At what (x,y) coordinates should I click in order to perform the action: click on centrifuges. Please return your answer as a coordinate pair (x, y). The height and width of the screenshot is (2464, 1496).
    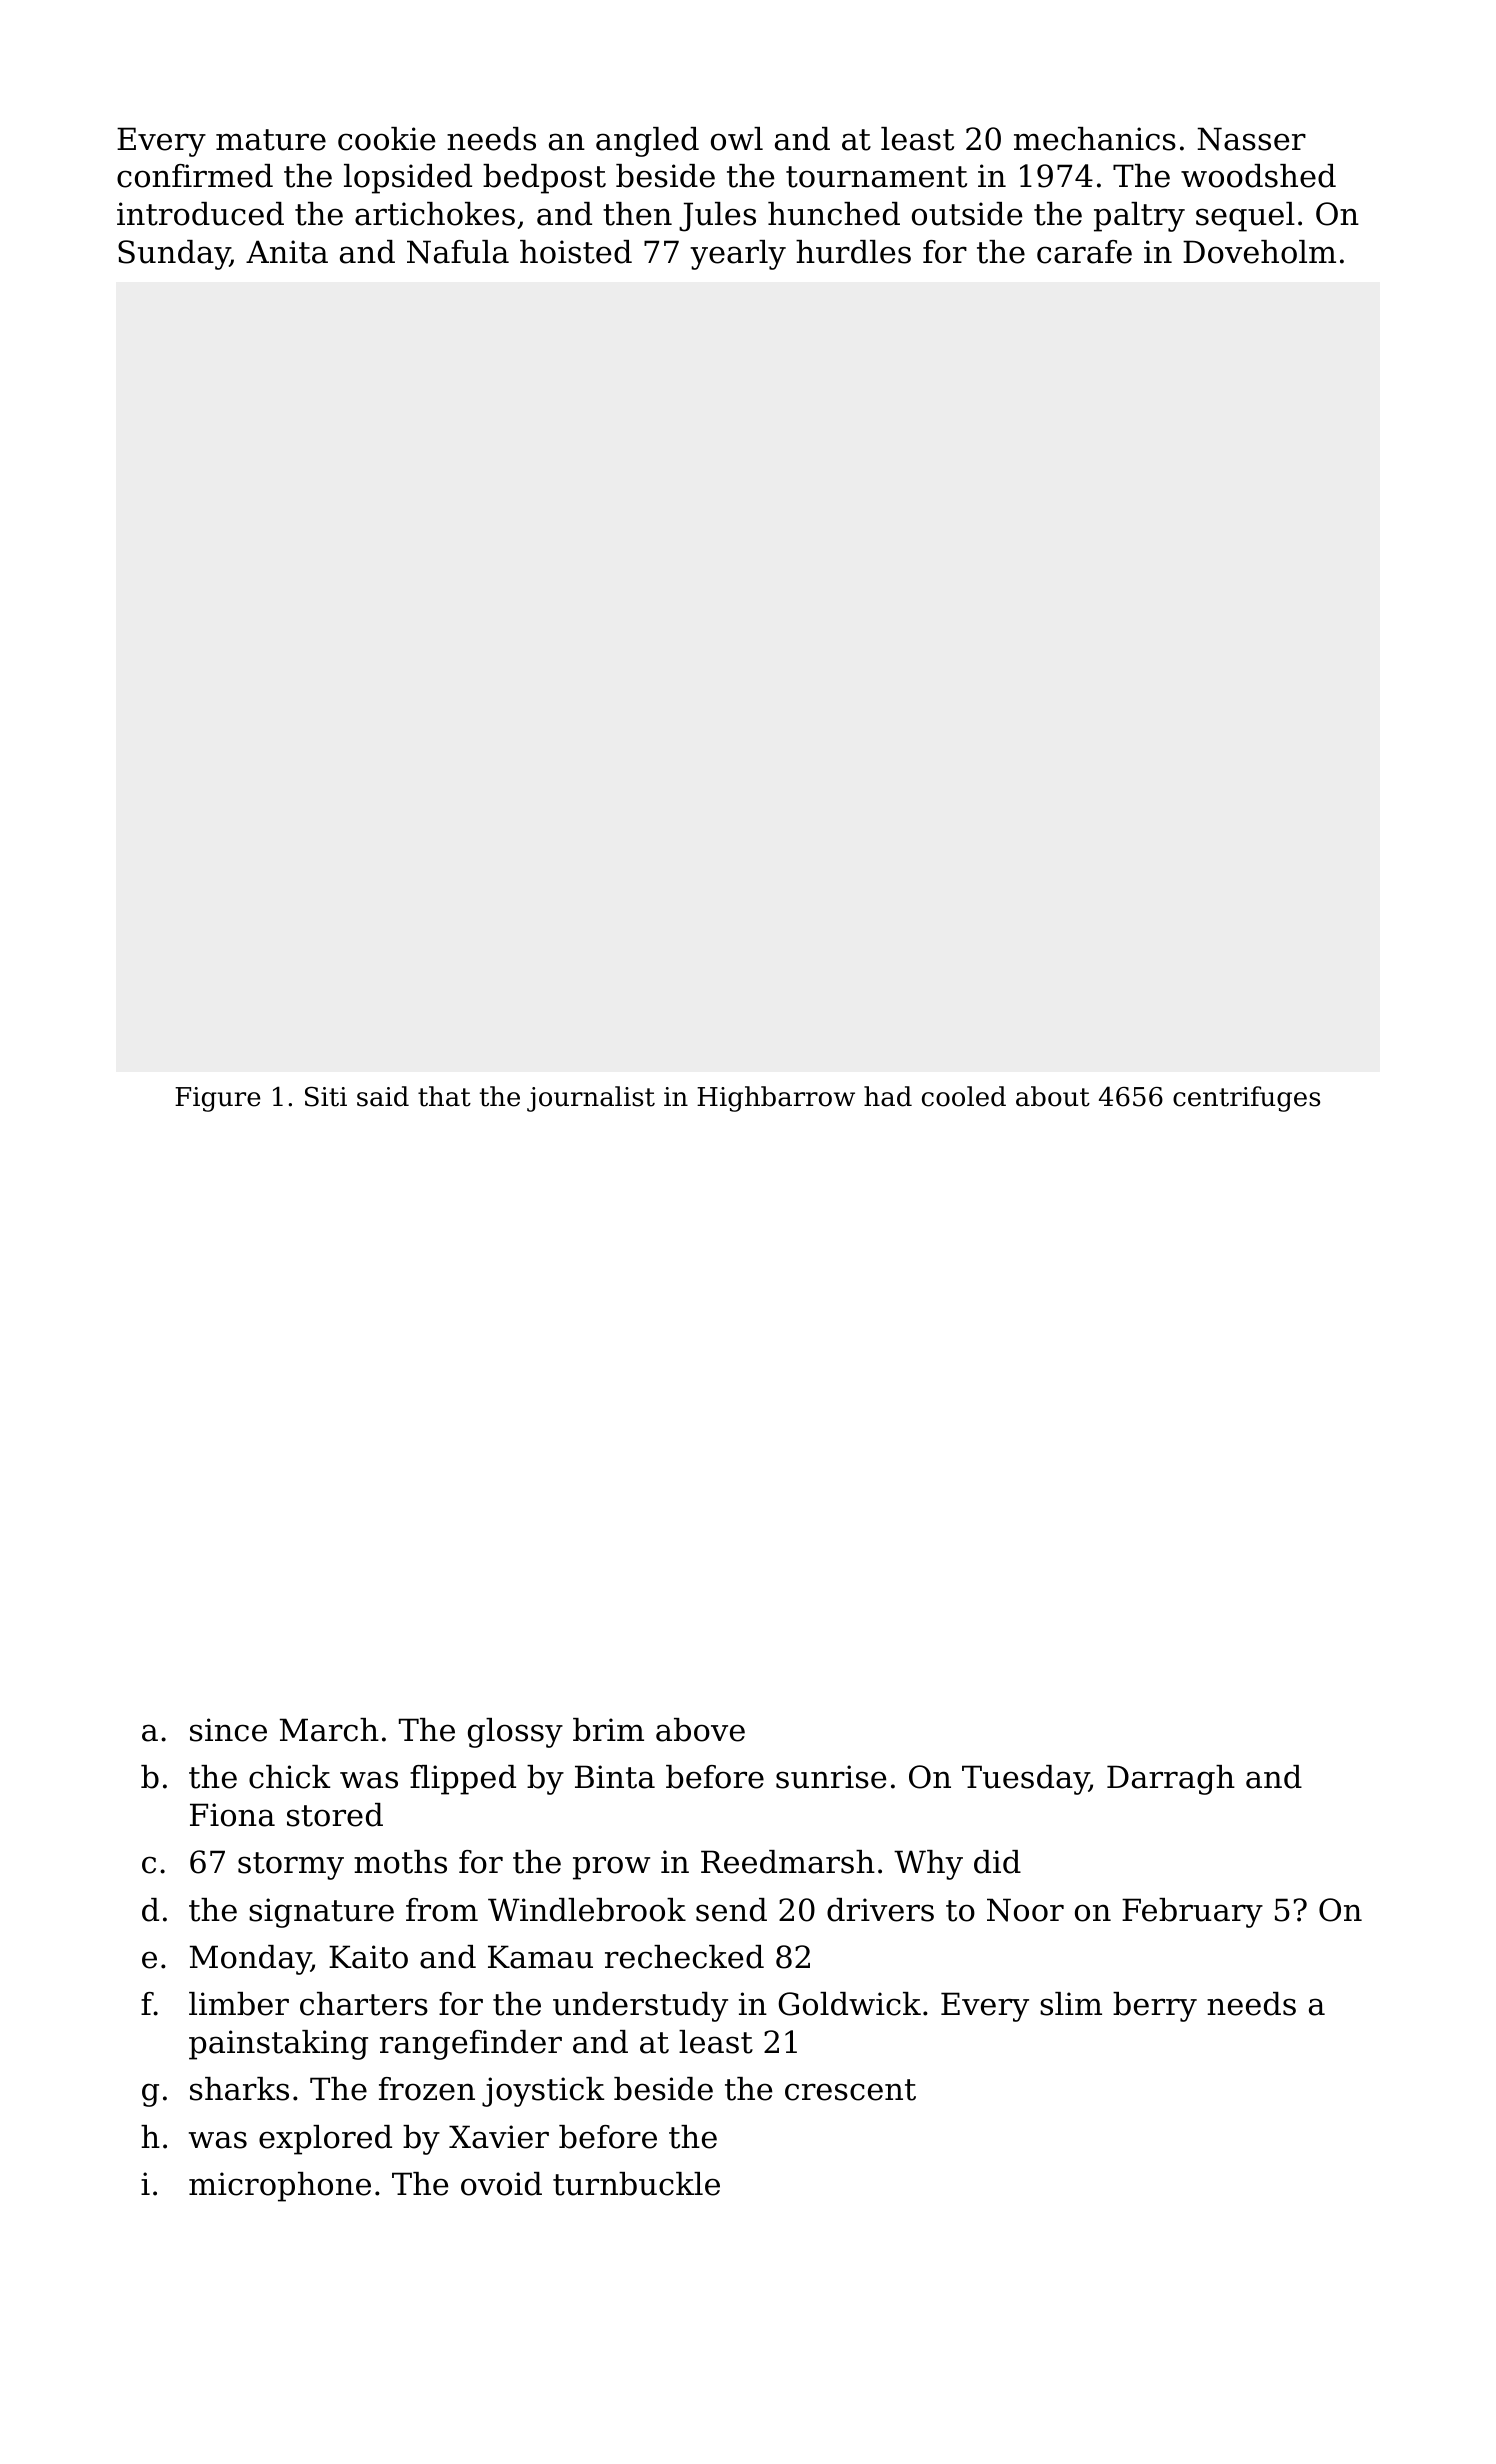
    Looking at the image, I should click on (1246, 1099).
